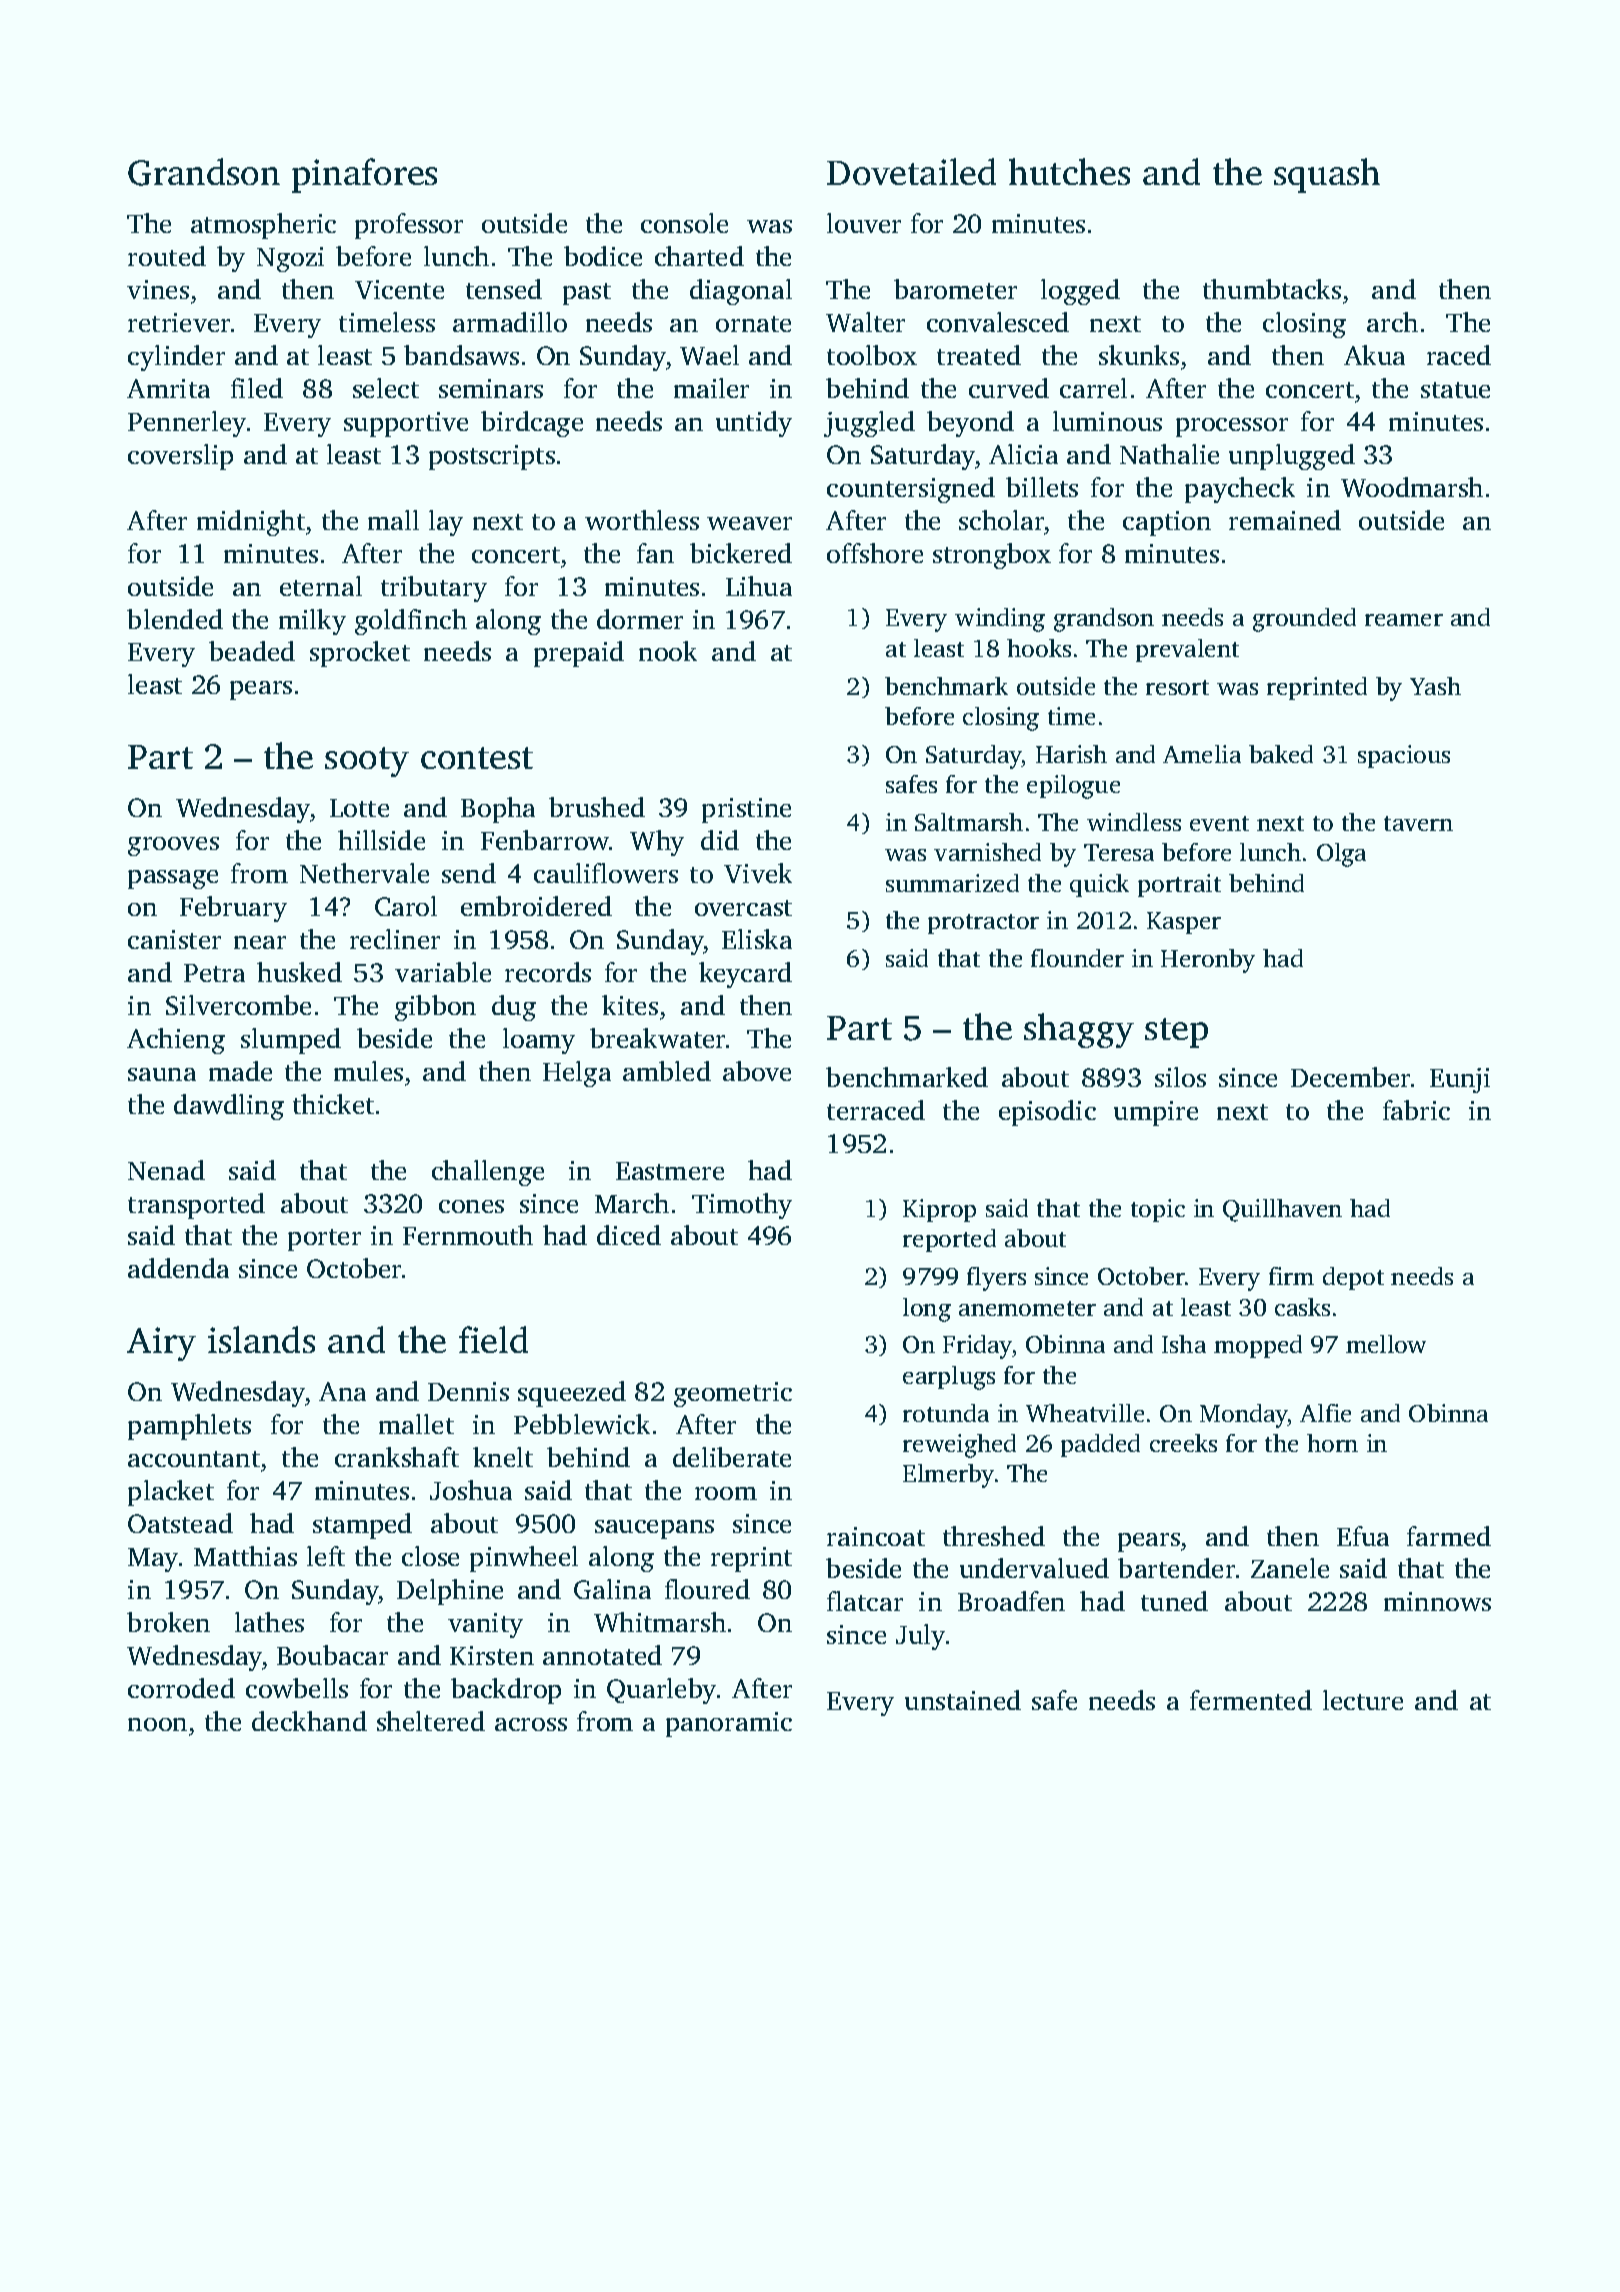 The image size is (1620, 2292). Describe the element at coordinates (1291, 1276) in the document. I see `firm` at that location.
